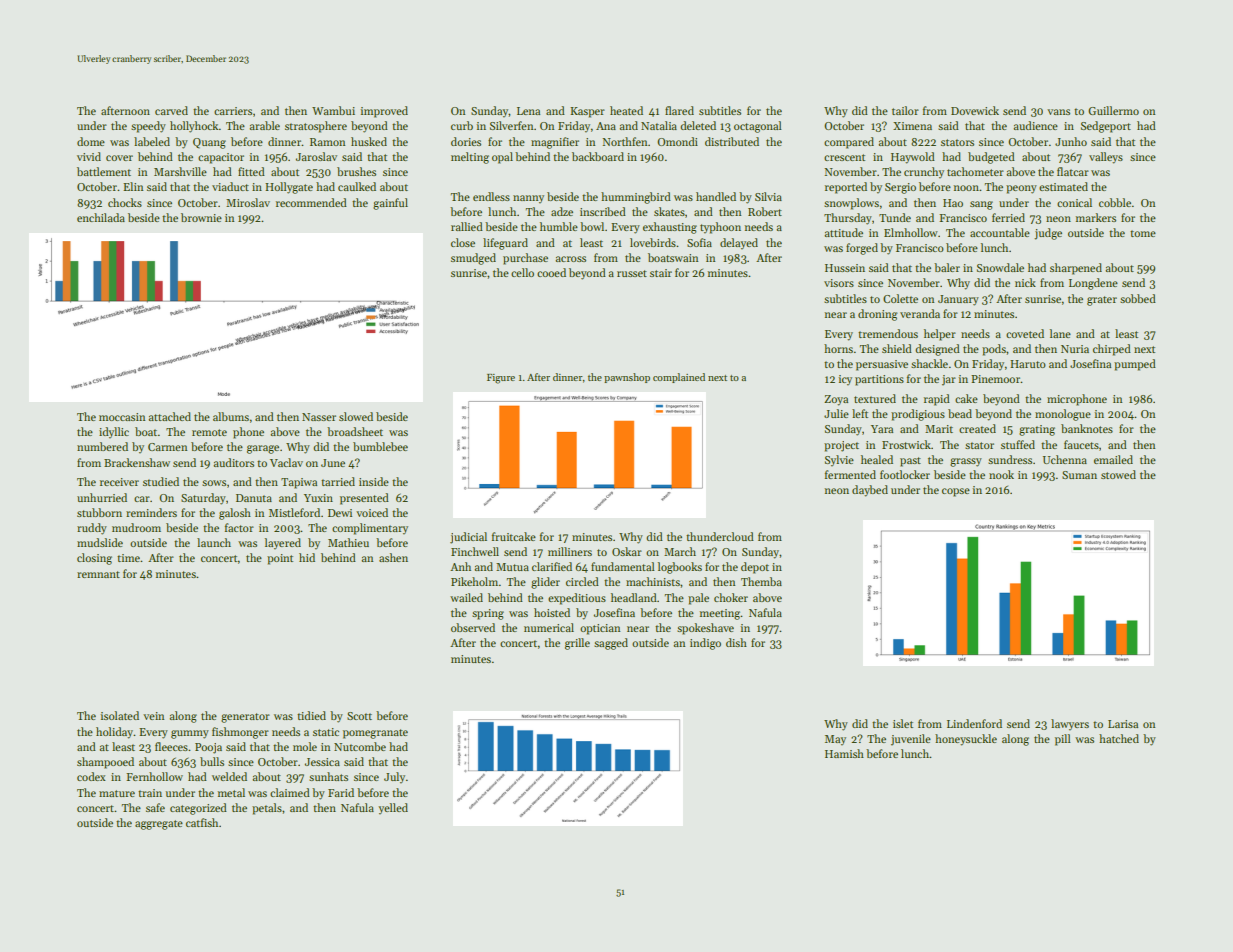 Image resolution: width=1233 pixels, height=952 pixels. I want to click on Hamish, so click(844, 753).
